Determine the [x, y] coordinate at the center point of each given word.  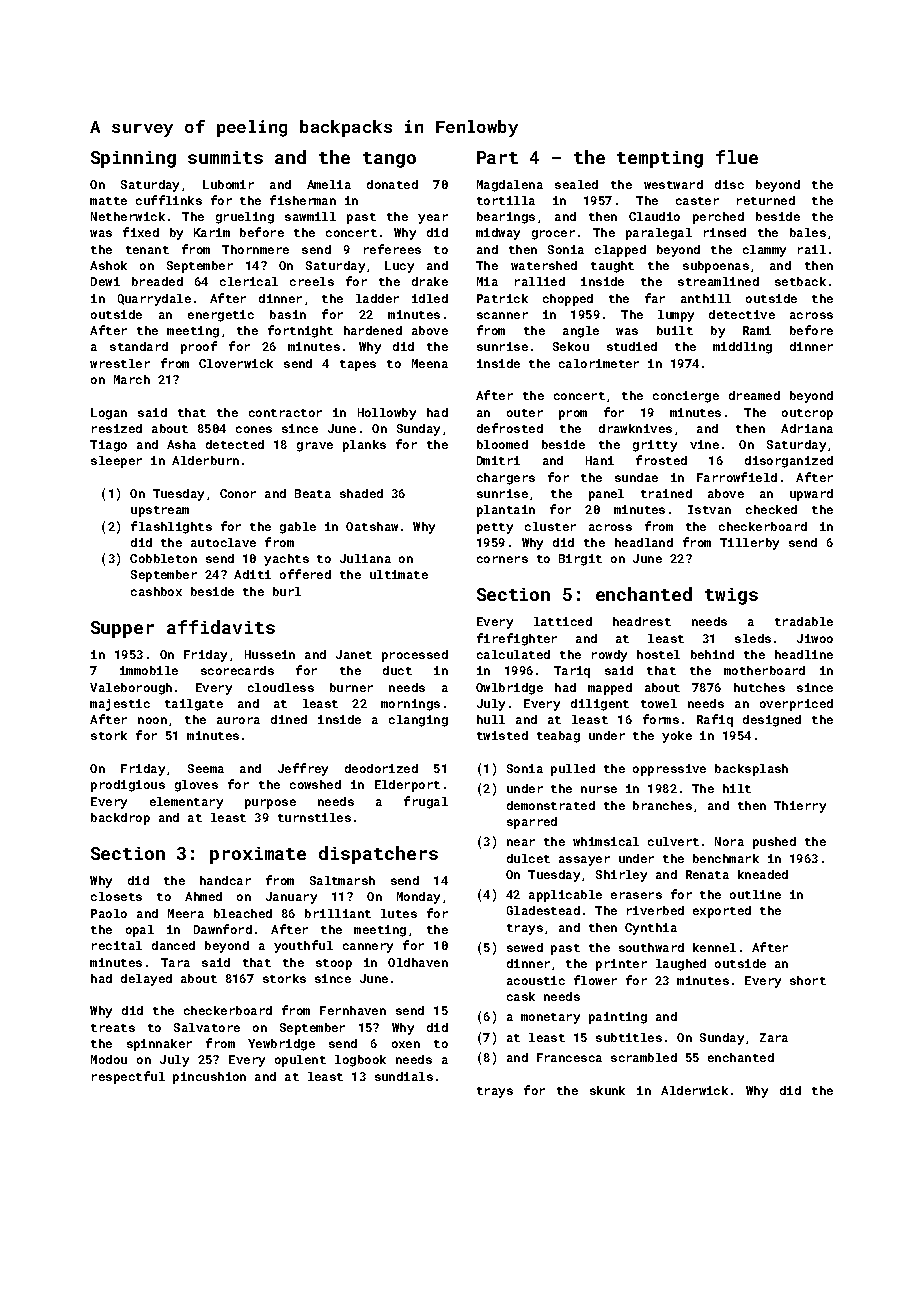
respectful [128, 1077]
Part [497, 157]
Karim [212, 232]
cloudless [281, 687]
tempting [660, 159]
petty [495, 528]
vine [704, 444]
